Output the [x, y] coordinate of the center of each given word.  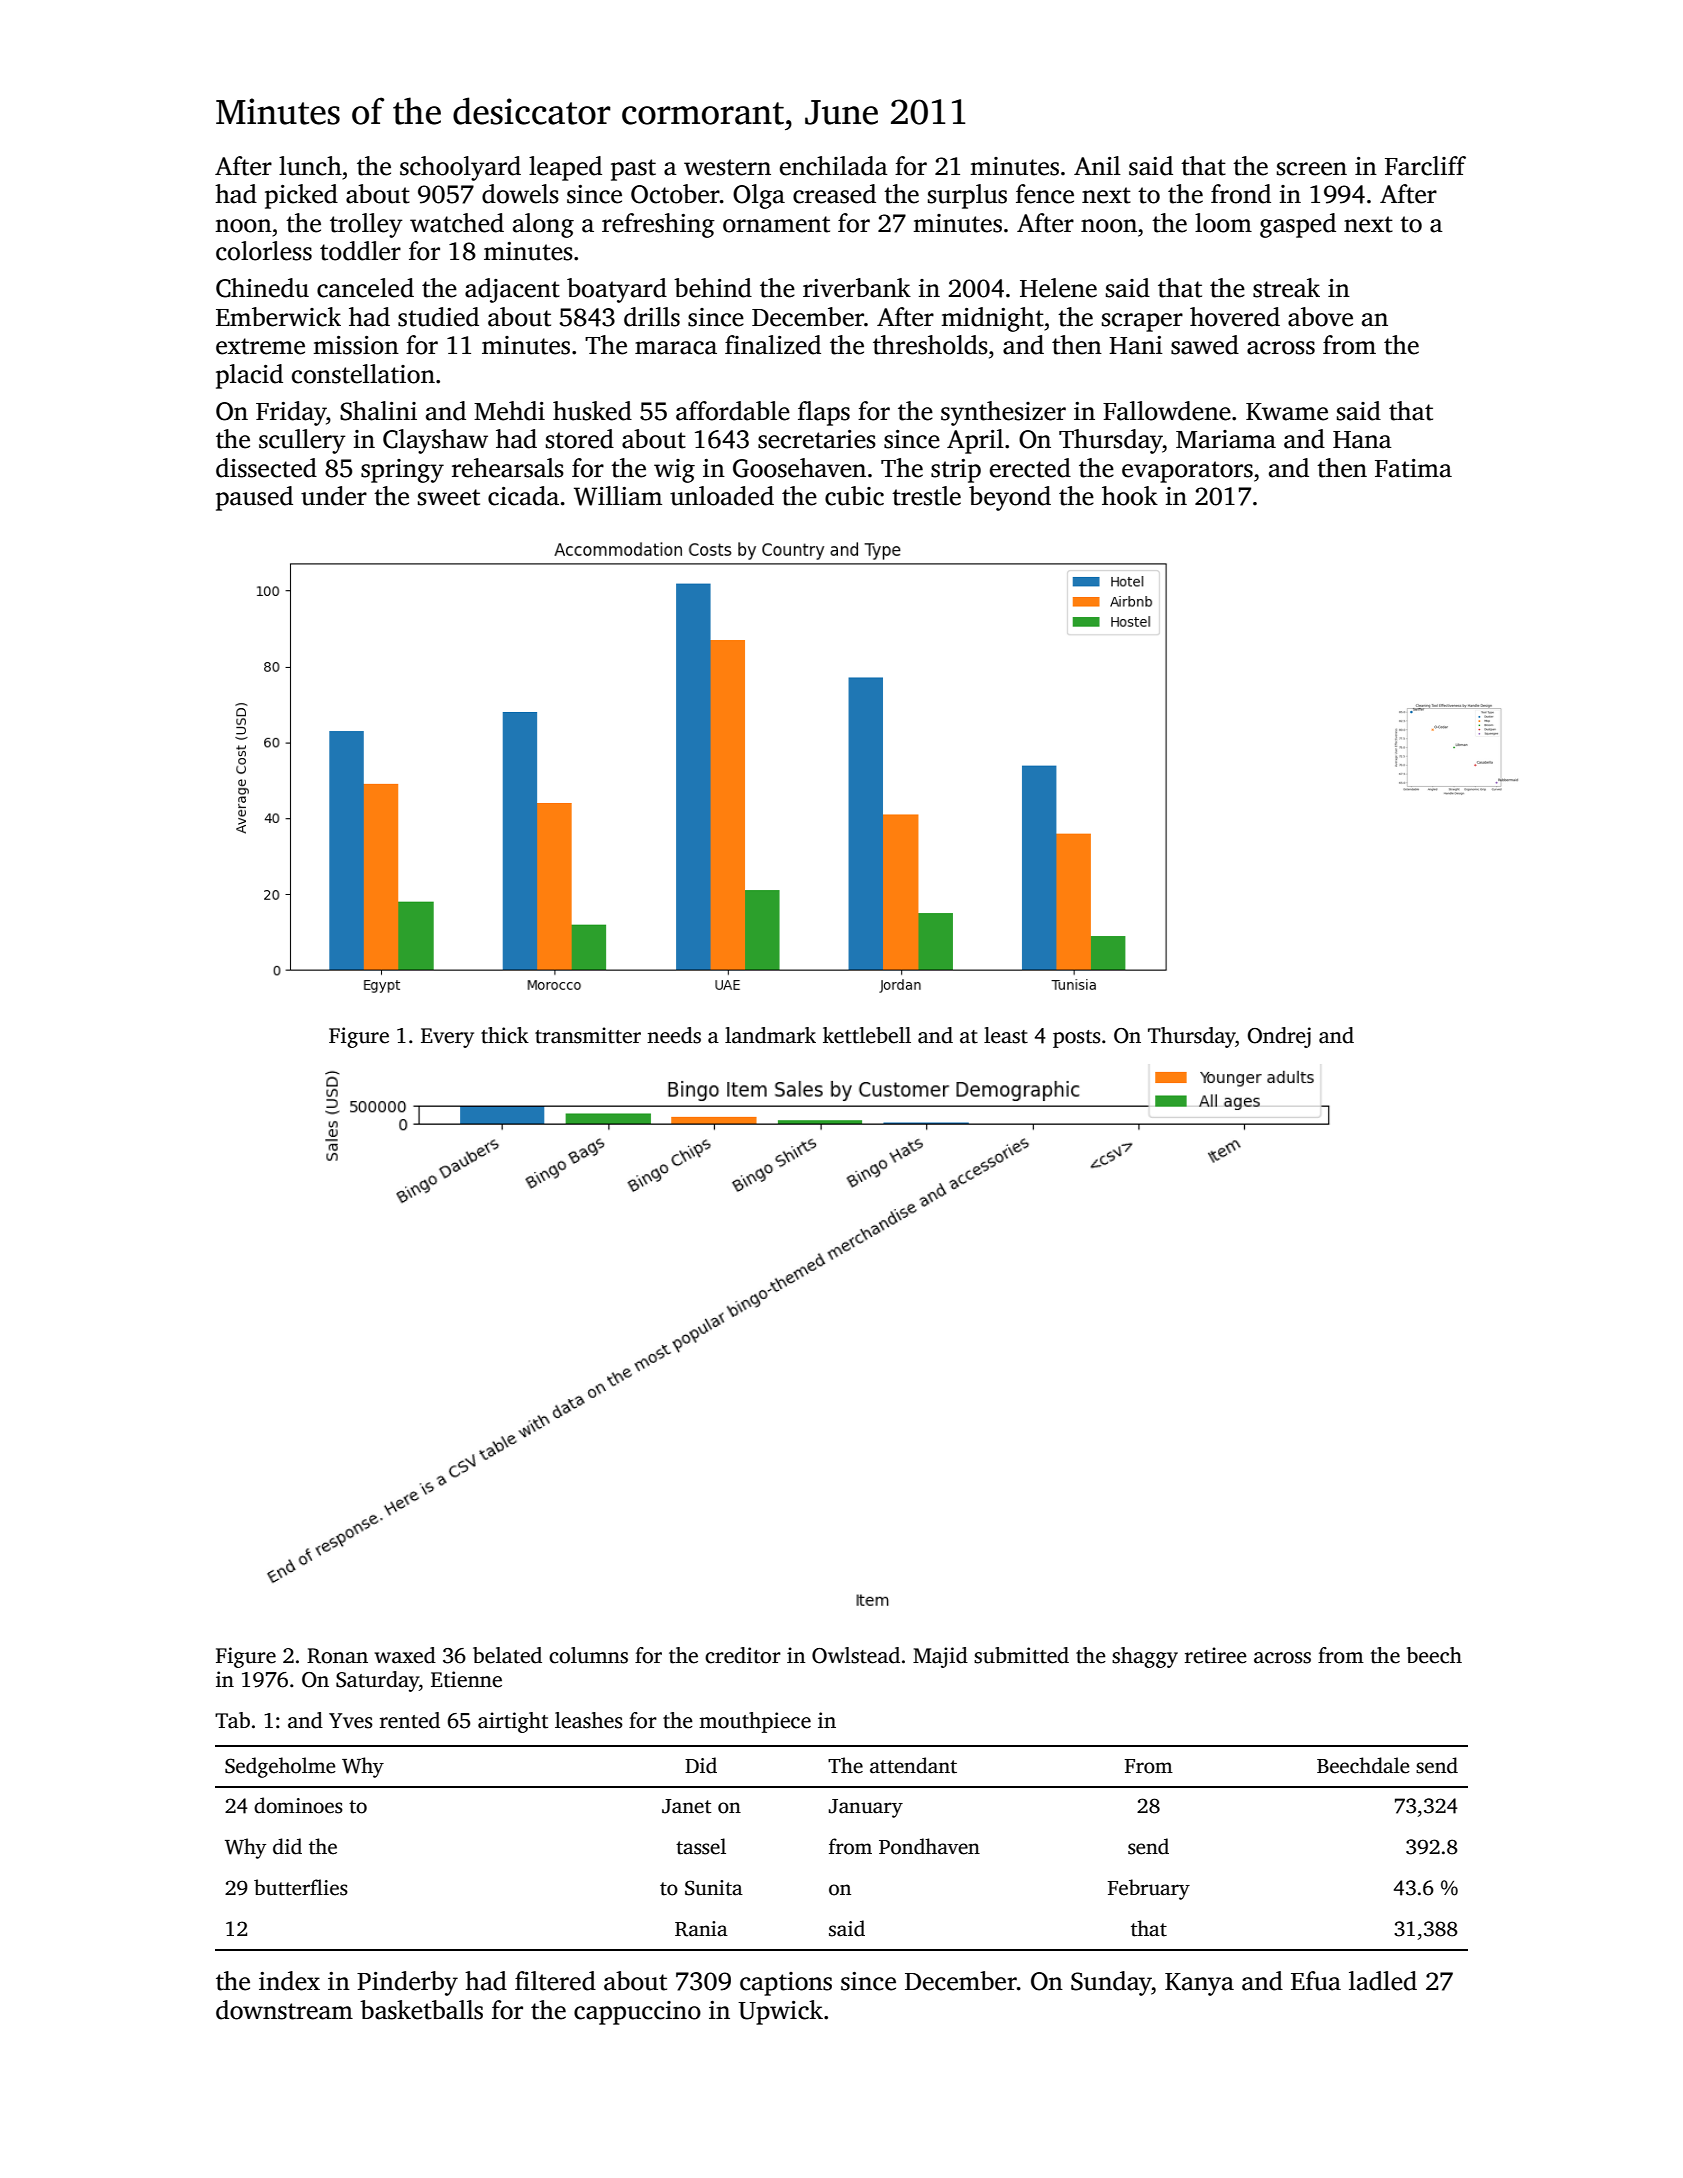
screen [1312, 169]
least [1006, 1035]
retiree [1216, 1655]
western [727, 167]
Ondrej [1279, 1037]
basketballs [421, 2010]
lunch [310, 166]
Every [447, 1038]
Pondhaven [929, 1846]
